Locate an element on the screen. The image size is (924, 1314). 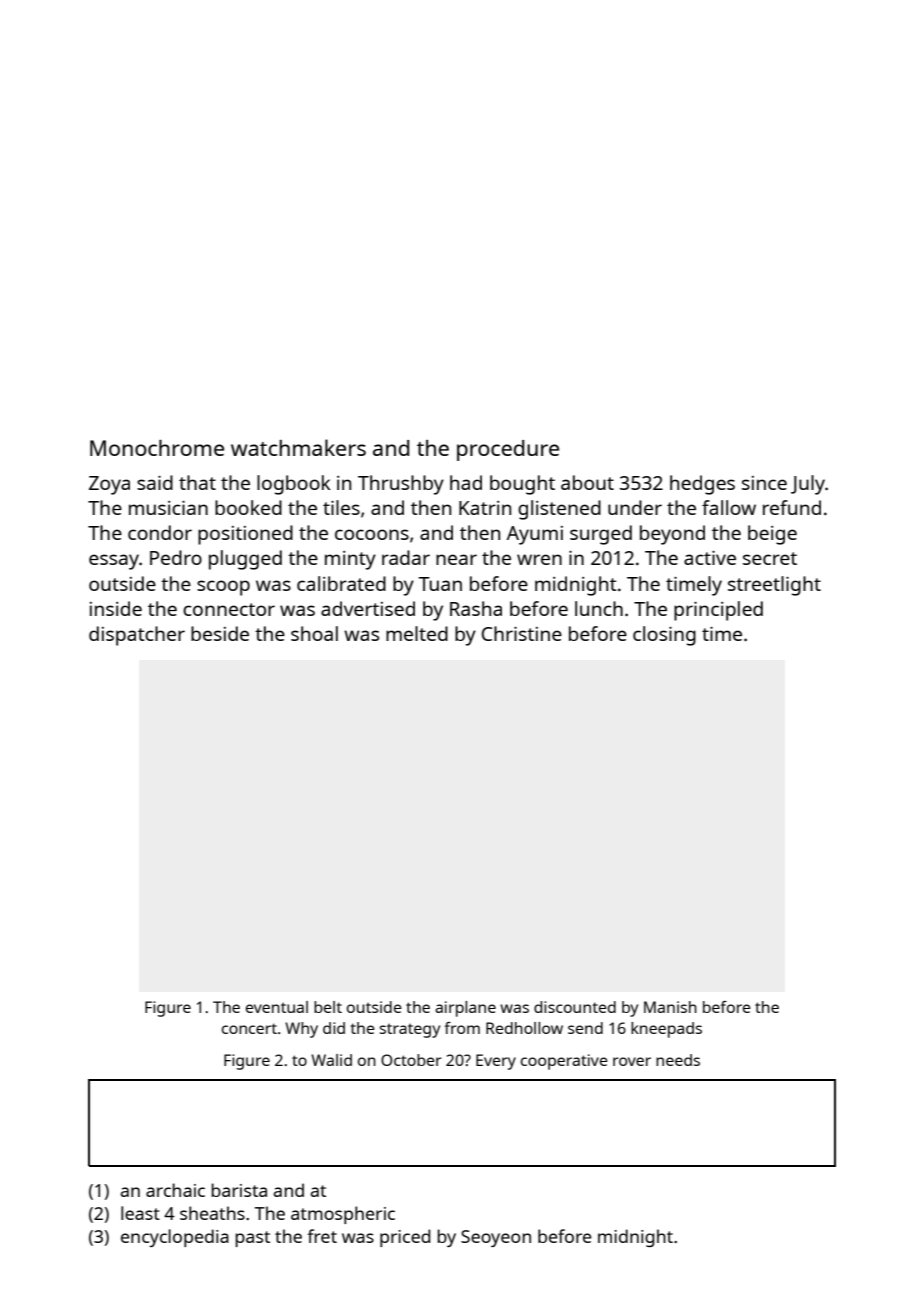
dispatcher is located at coordinates (137, 636).
